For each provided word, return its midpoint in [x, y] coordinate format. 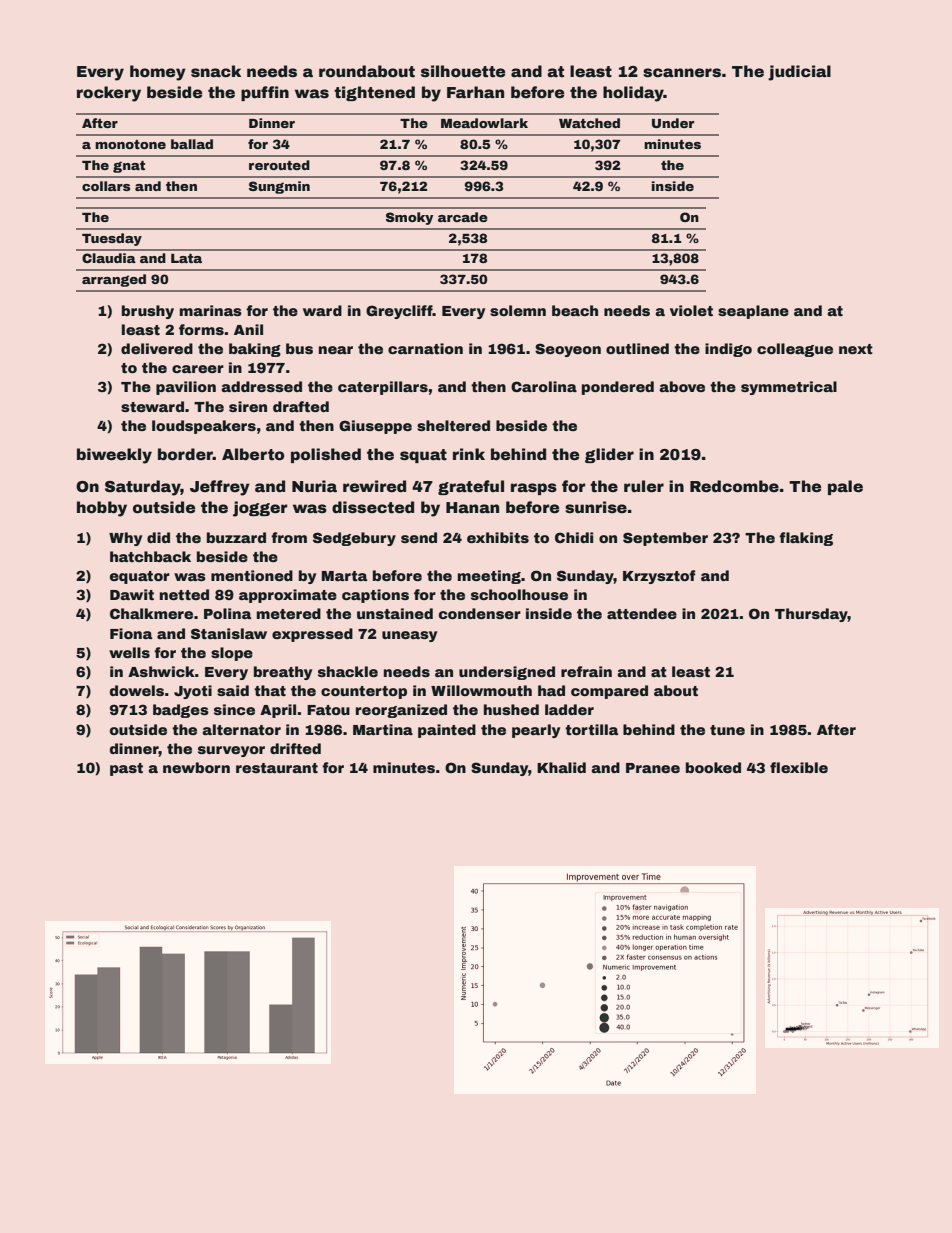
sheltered [453, 425]
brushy [148, 312]
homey [158, 73]
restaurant [277, 768]
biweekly [114, 456]
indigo [728, 350]
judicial [799, 73]
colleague [795, 350]
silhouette [463, 71]
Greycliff [399, 312]
